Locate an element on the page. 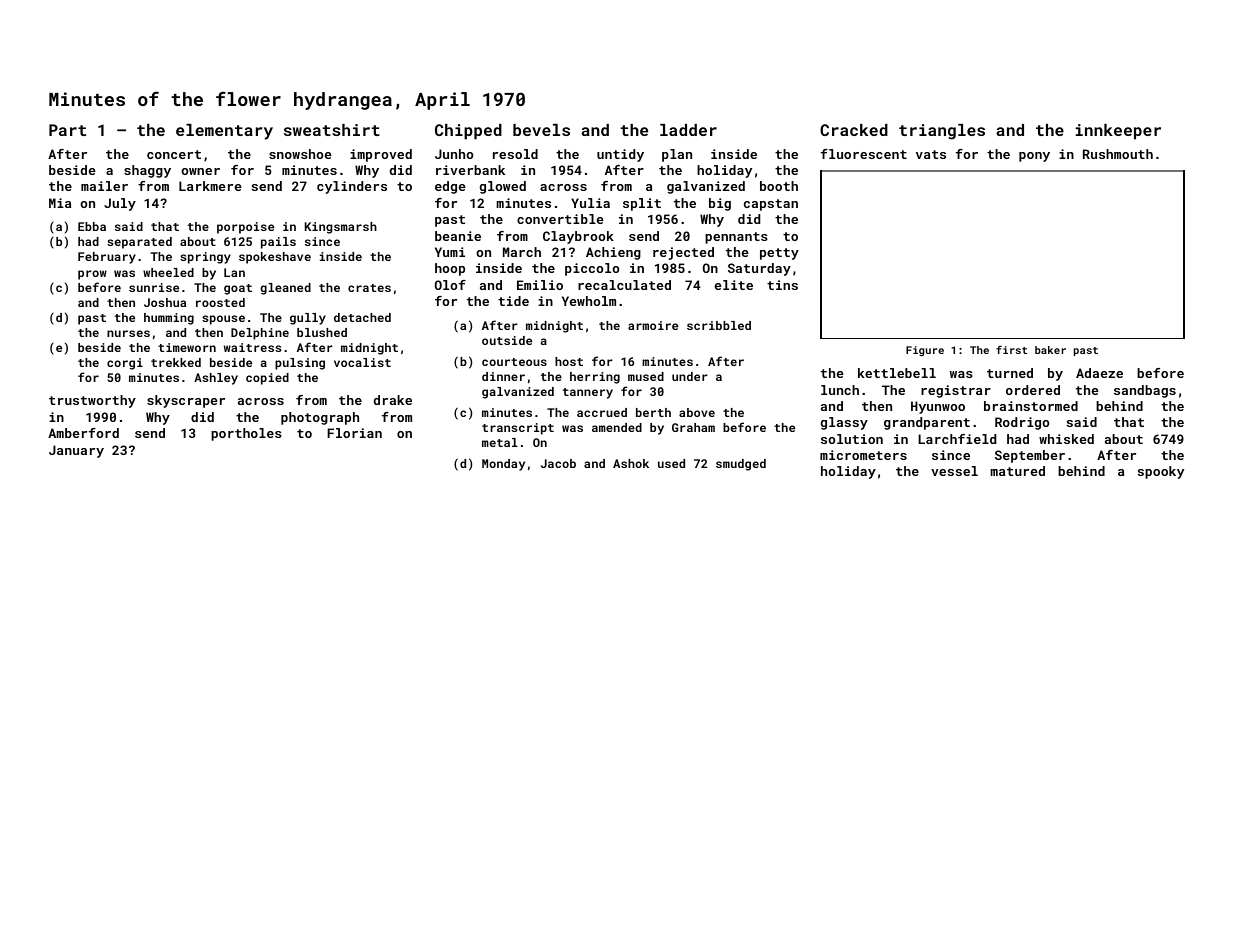 Image resolution: width=1233 pixels, height=952 pixels. sweatshirt is located at coordinates (332, 130).
